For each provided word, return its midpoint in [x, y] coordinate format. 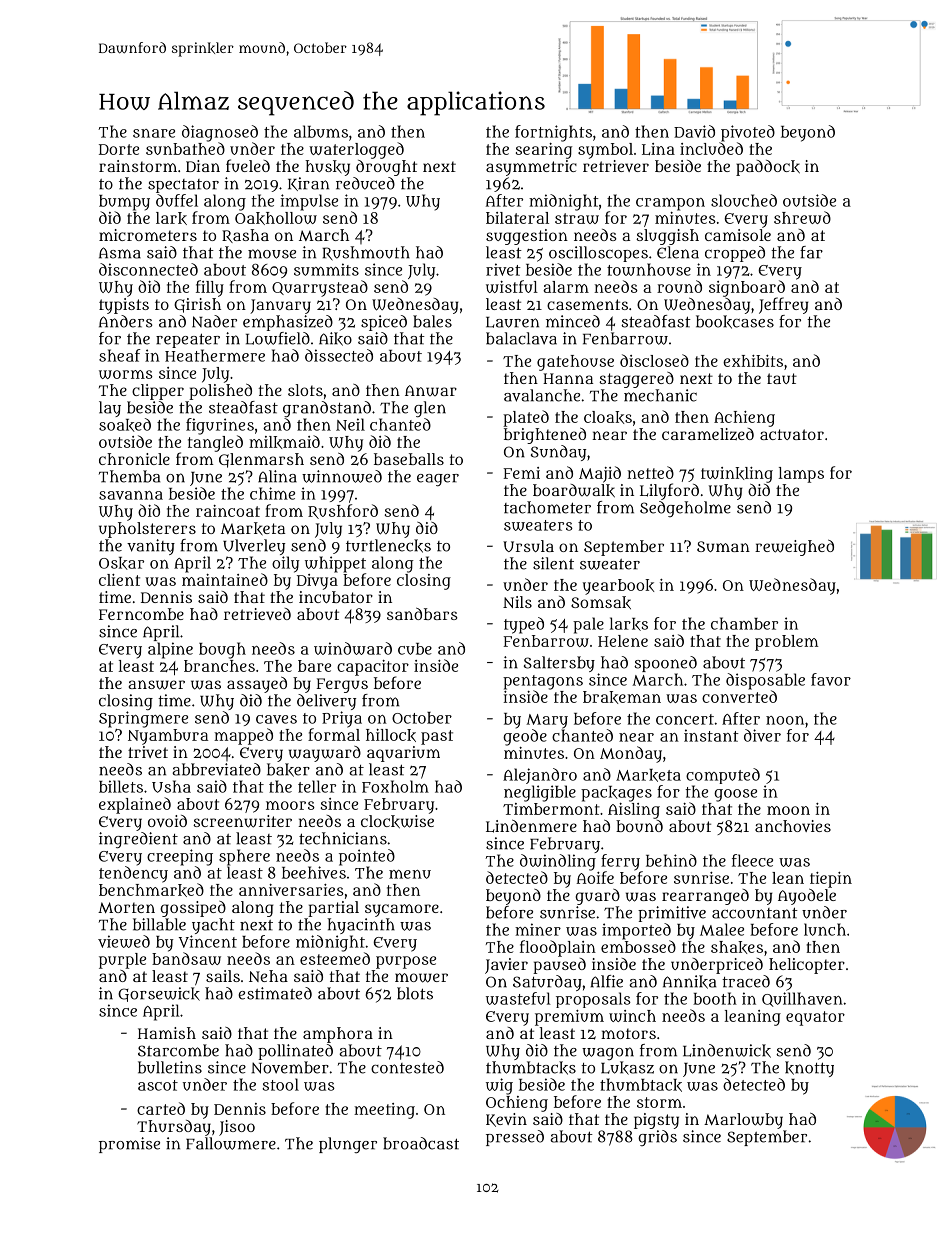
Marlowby [743, 1121]
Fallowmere [231, 1143]
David [694, 131]
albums [321, 131]
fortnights [553, 133]
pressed [515, 1138]
